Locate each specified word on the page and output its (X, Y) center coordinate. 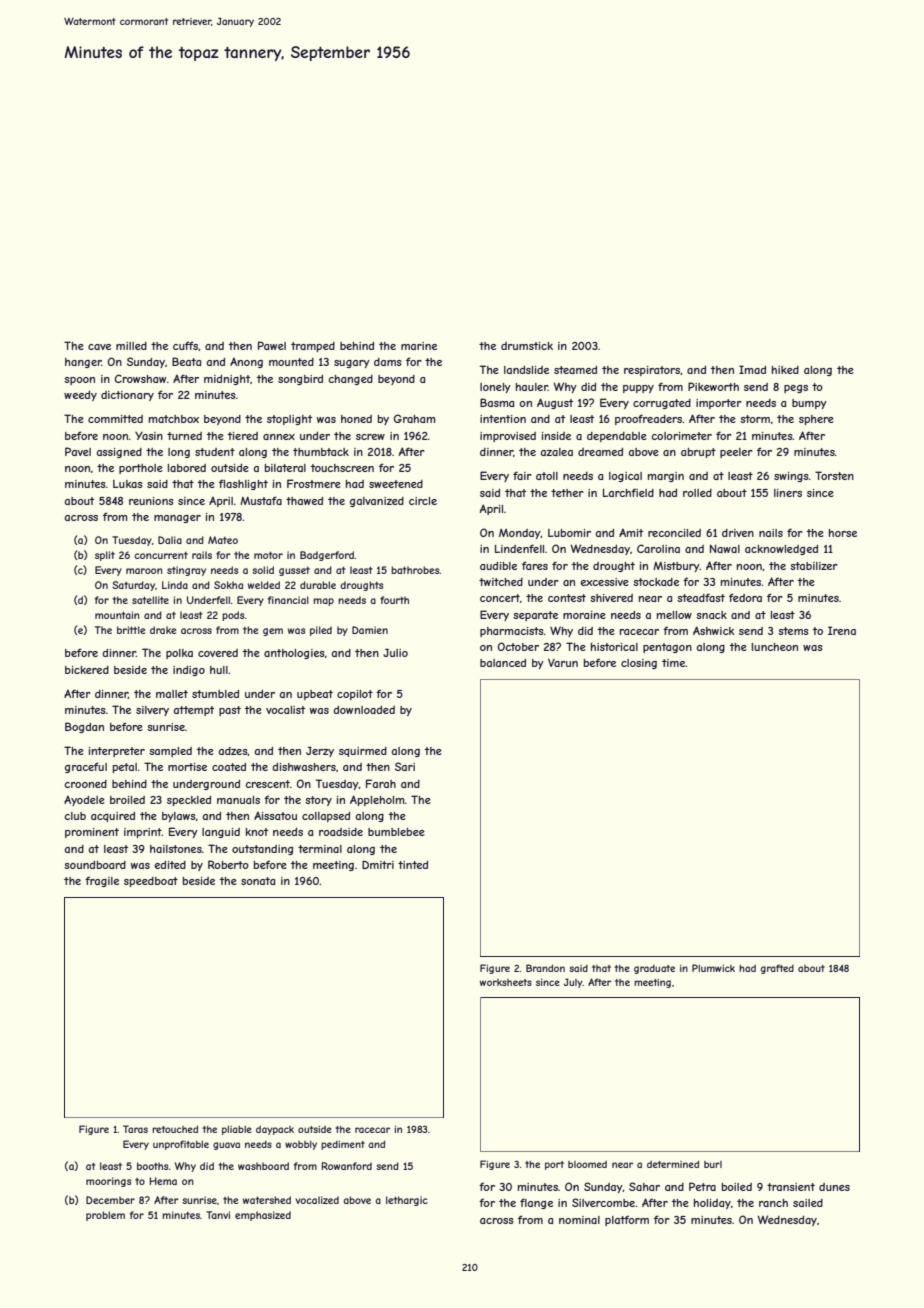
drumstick (527, 346)
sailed (808, 1203)
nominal (579, 1220)
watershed (267, 1200)
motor (268, 555)
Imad (752, 369)
